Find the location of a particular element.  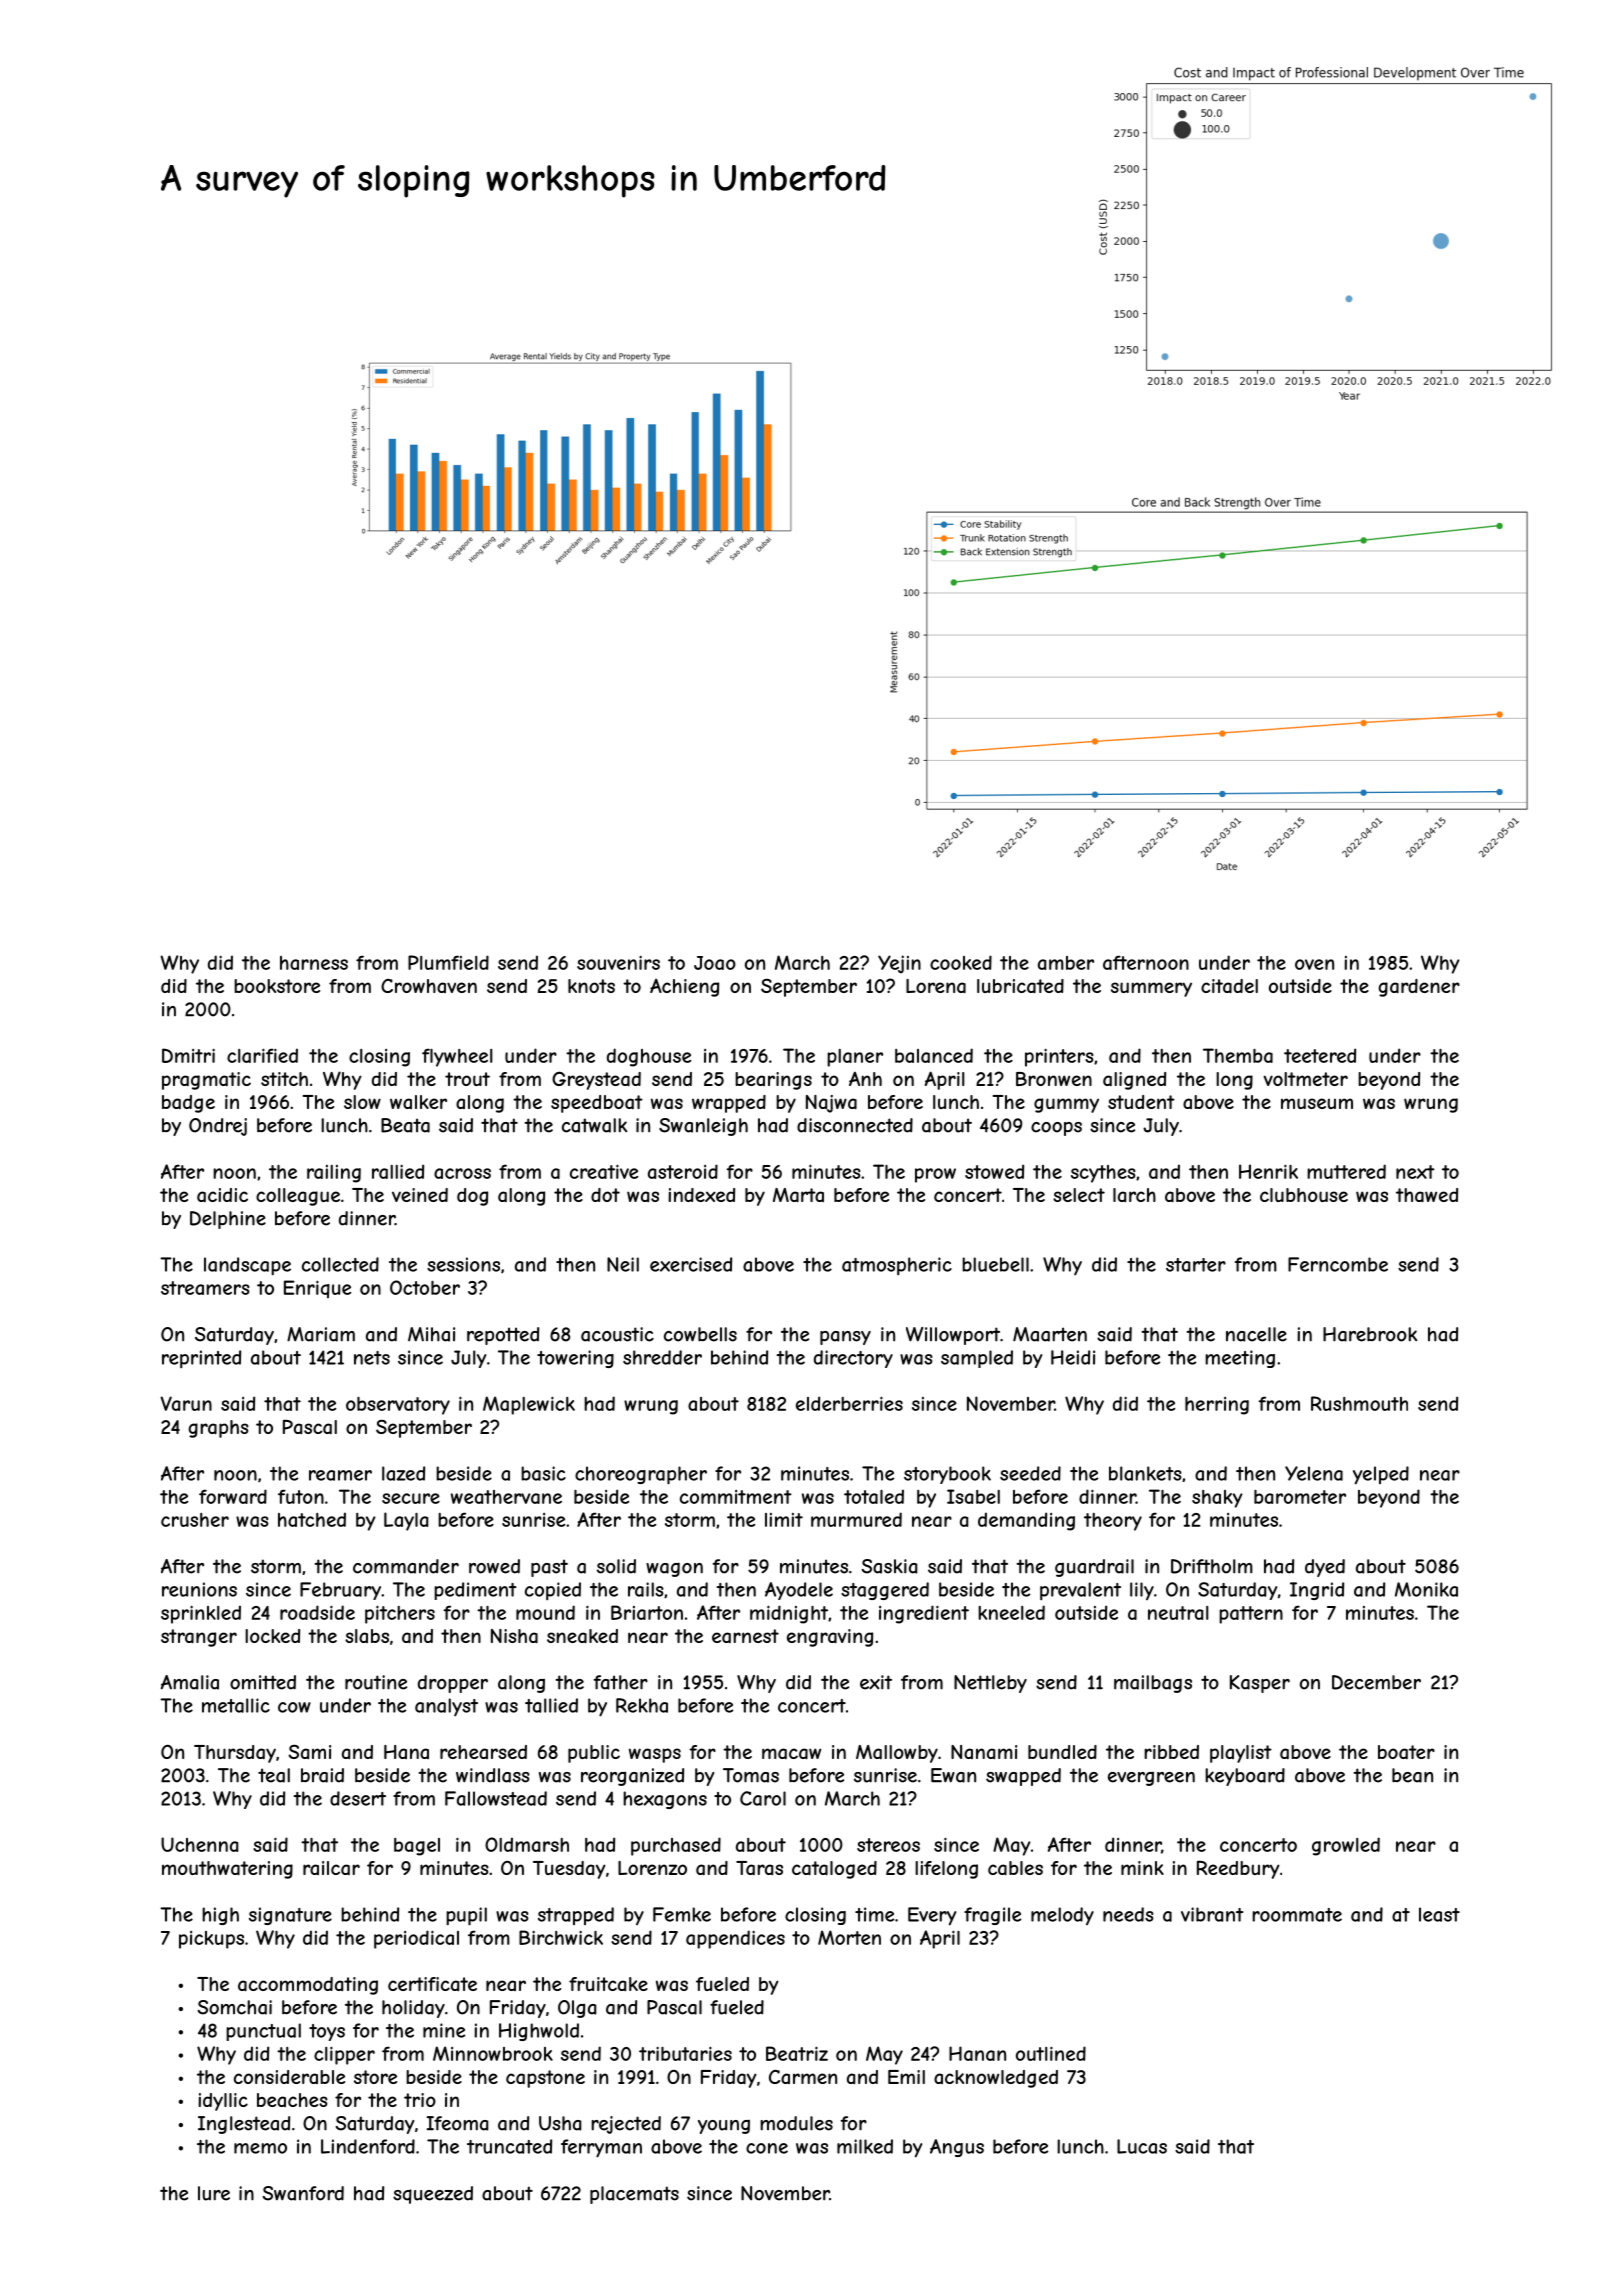

least is located at coordinates (1439, 1914).
